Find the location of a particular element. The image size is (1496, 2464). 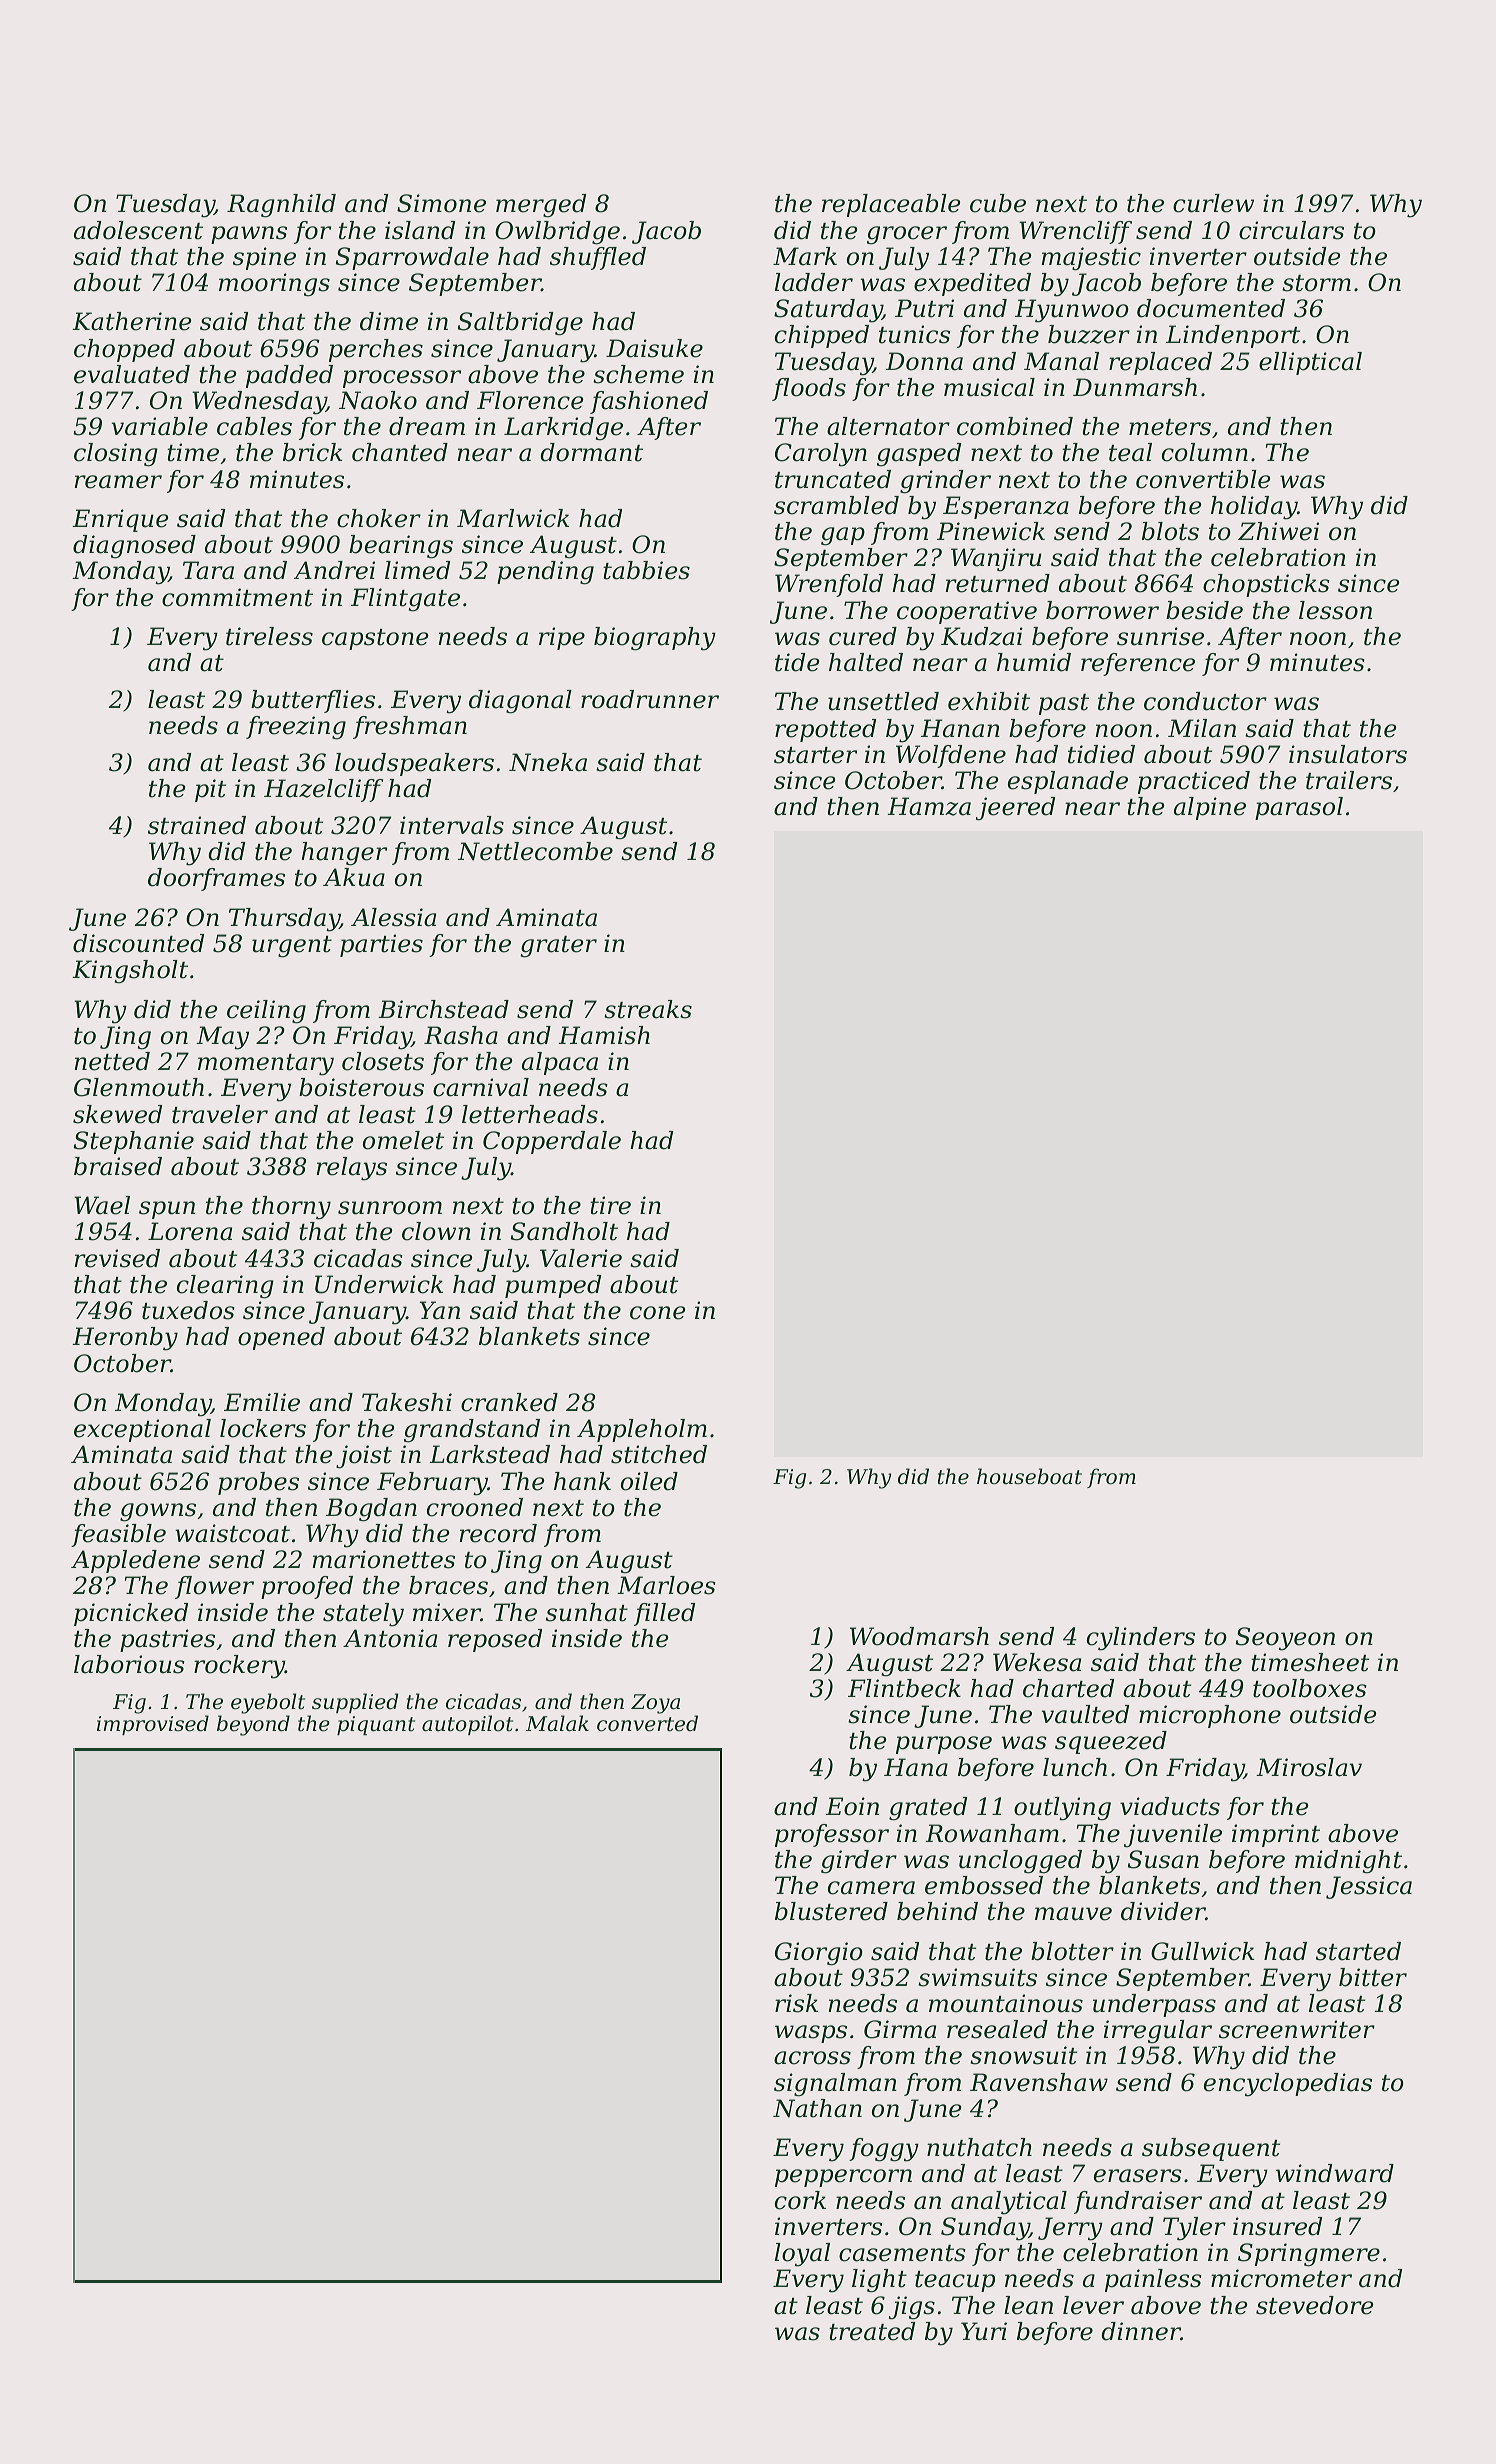

Katherine is located at coordinates (132, 321).
